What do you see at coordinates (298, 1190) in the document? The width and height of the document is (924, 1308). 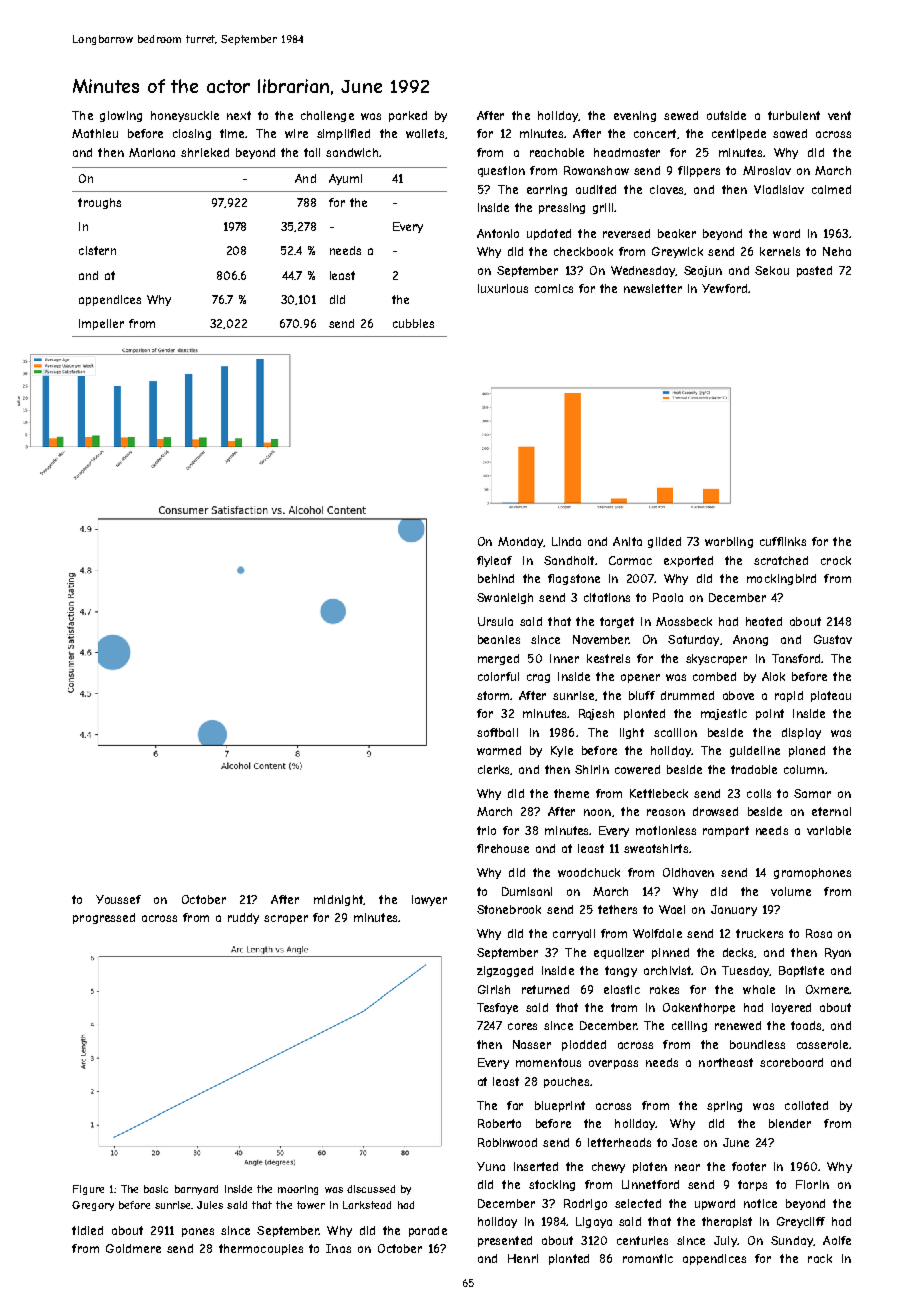 I see `mooring` at bounding box center [298, 1190].
